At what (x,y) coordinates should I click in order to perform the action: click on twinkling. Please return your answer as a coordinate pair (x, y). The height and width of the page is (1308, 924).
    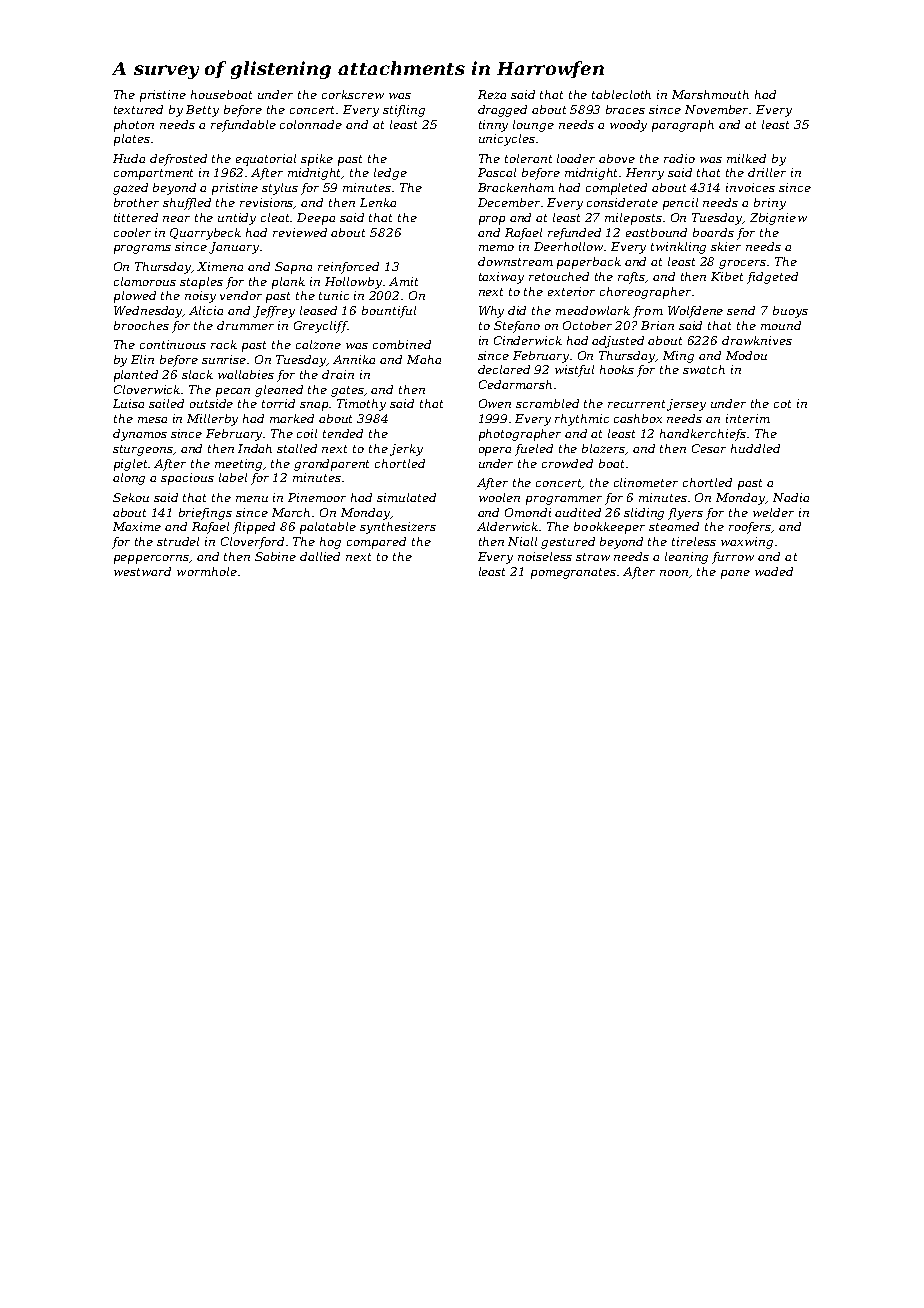
    Looking at the image, I should click on (678, 248).
